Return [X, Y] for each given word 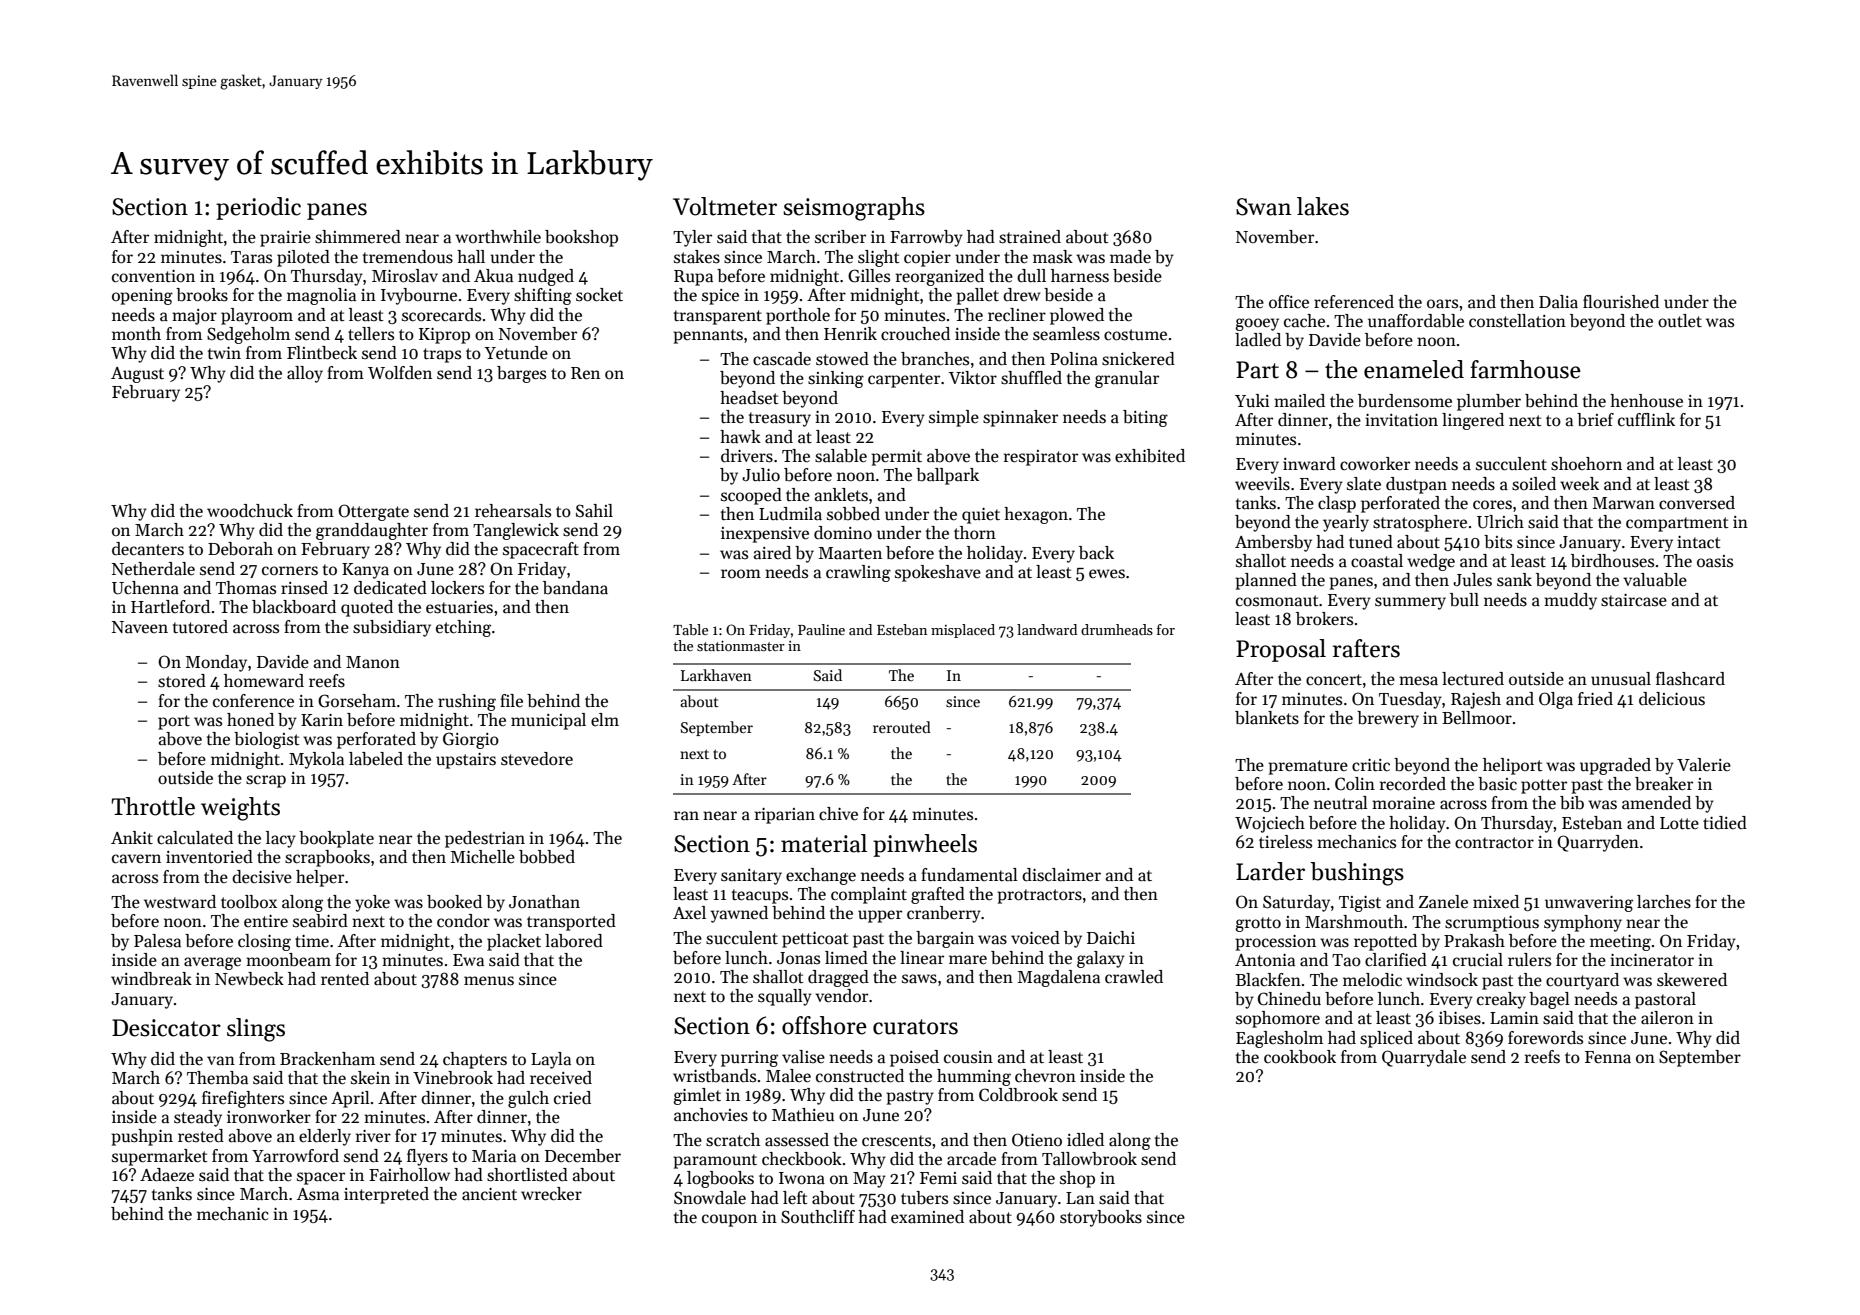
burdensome [1405, 401]
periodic [258, 208]
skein [370, 1078]
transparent [718, 317]
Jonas [798, 958]
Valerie [1704, 765]
